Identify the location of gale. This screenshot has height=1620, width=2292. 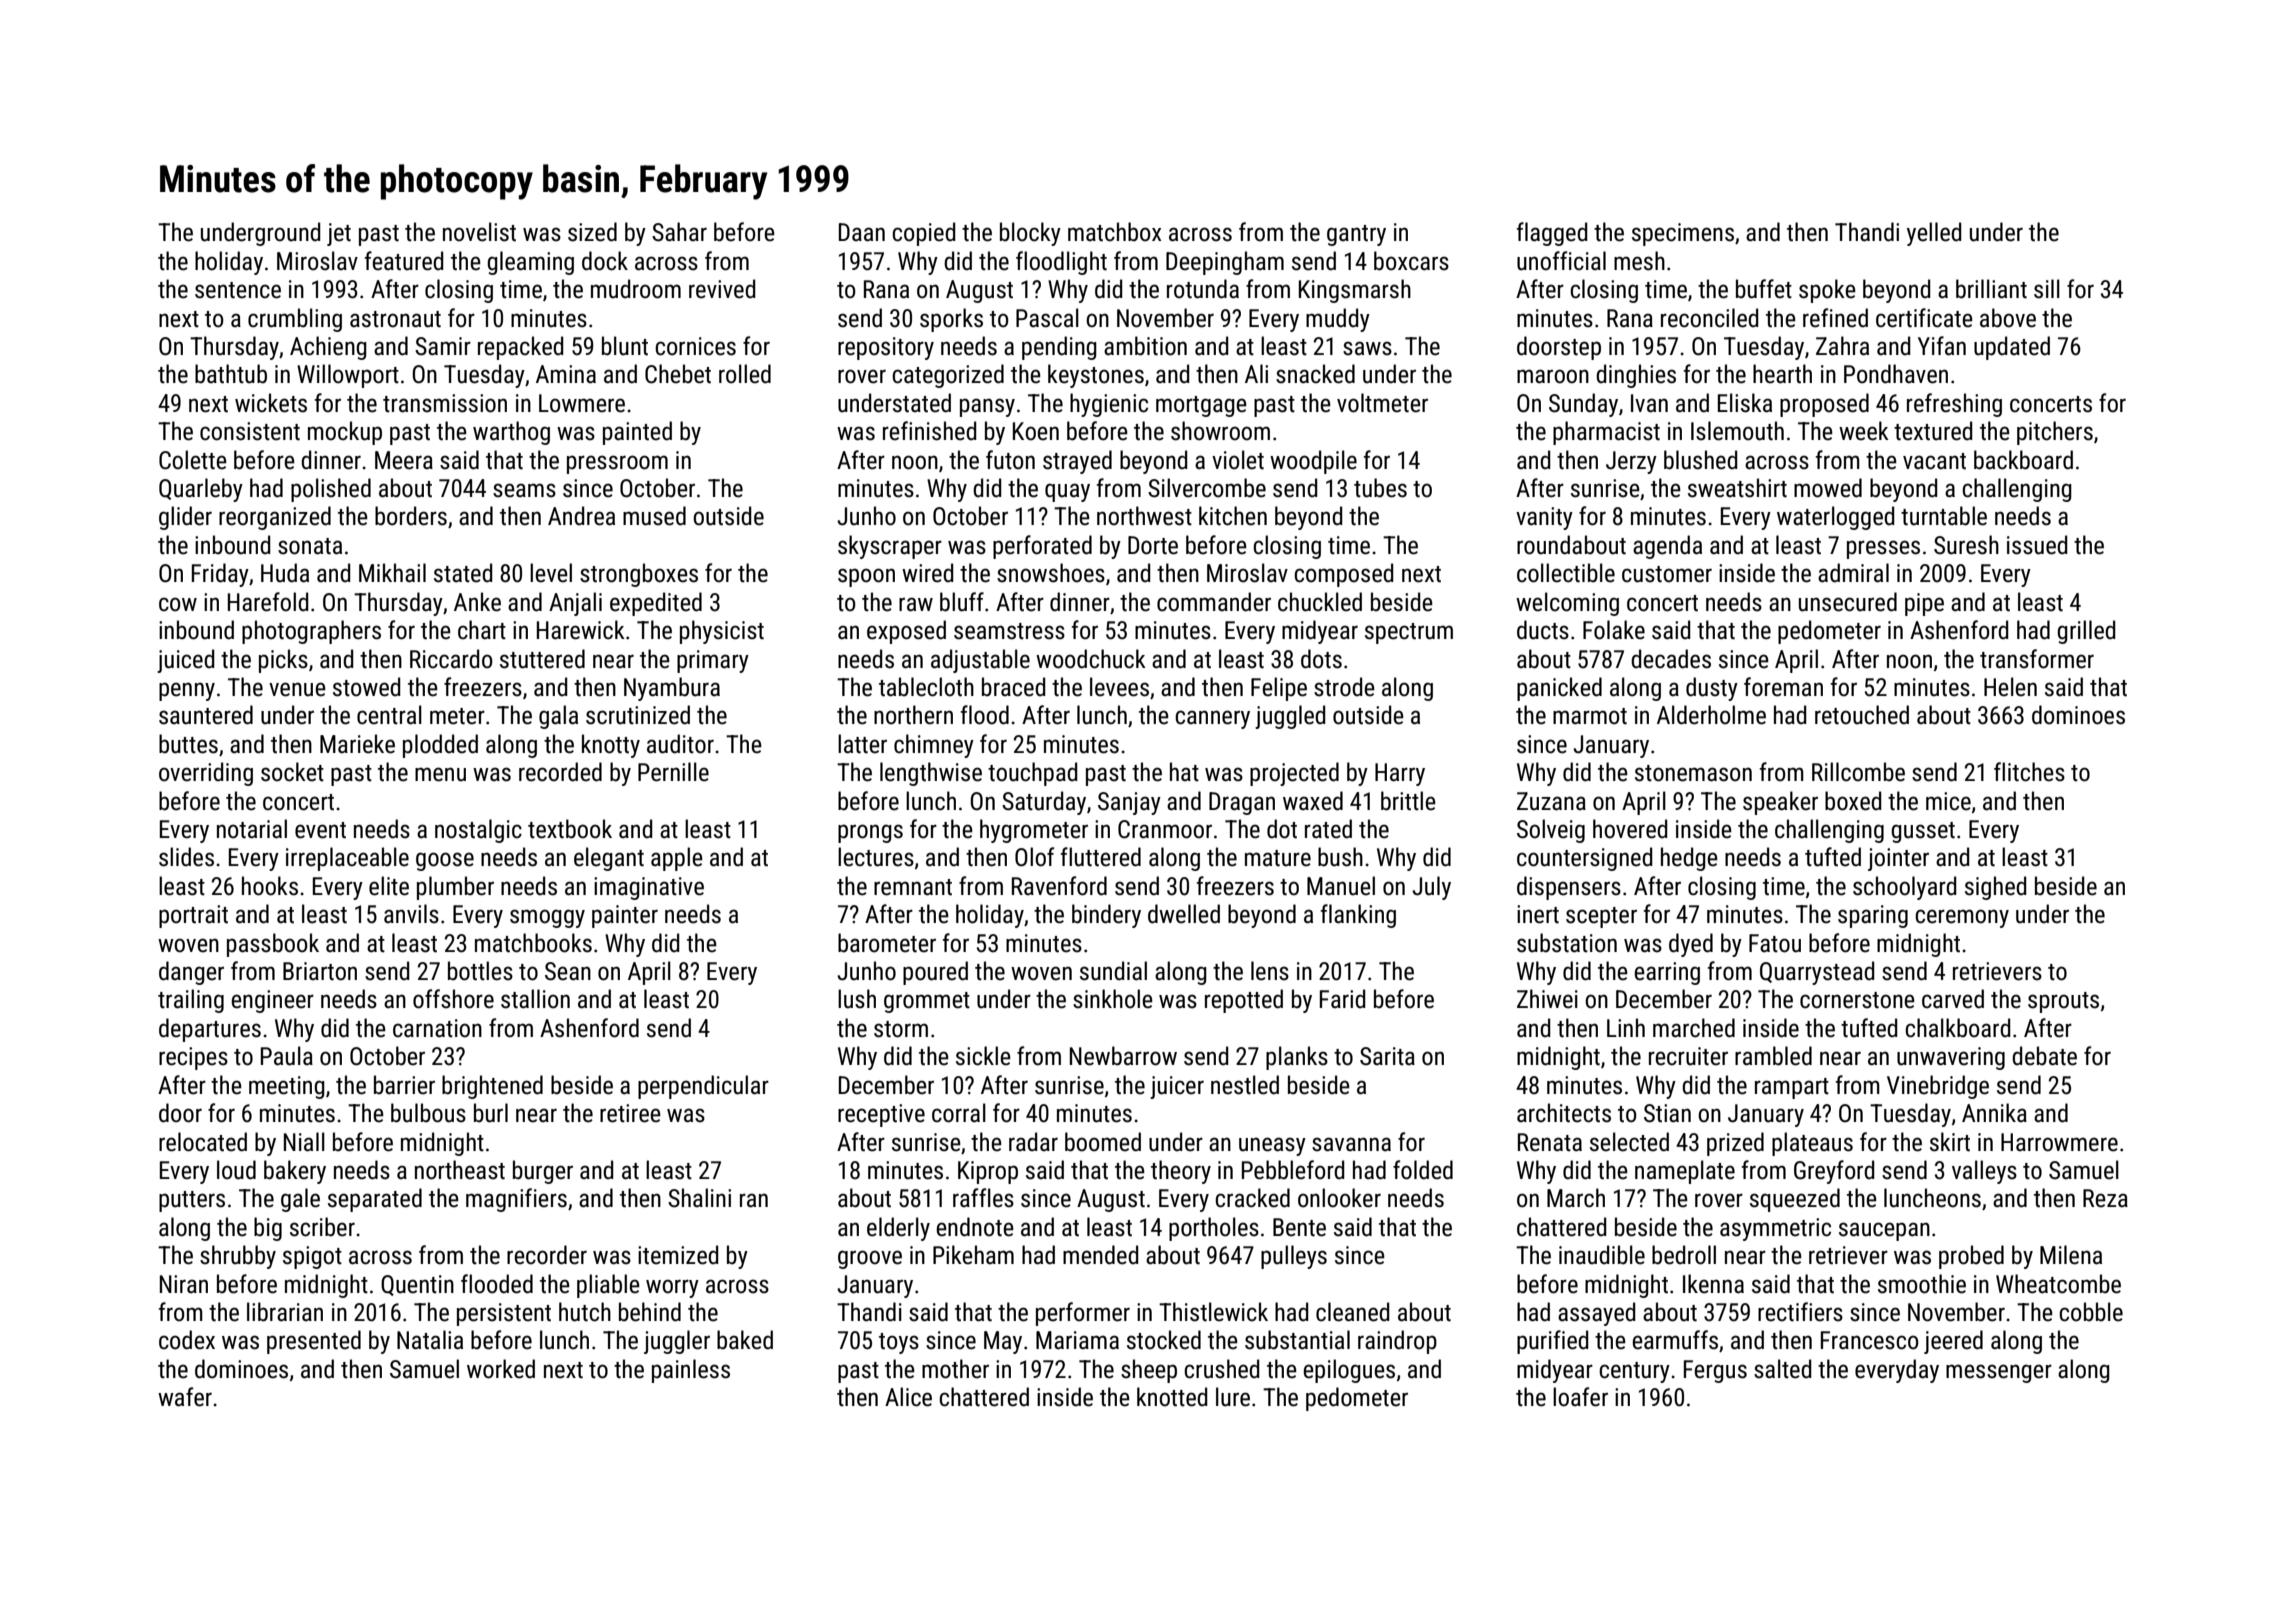
(300, 1200).
